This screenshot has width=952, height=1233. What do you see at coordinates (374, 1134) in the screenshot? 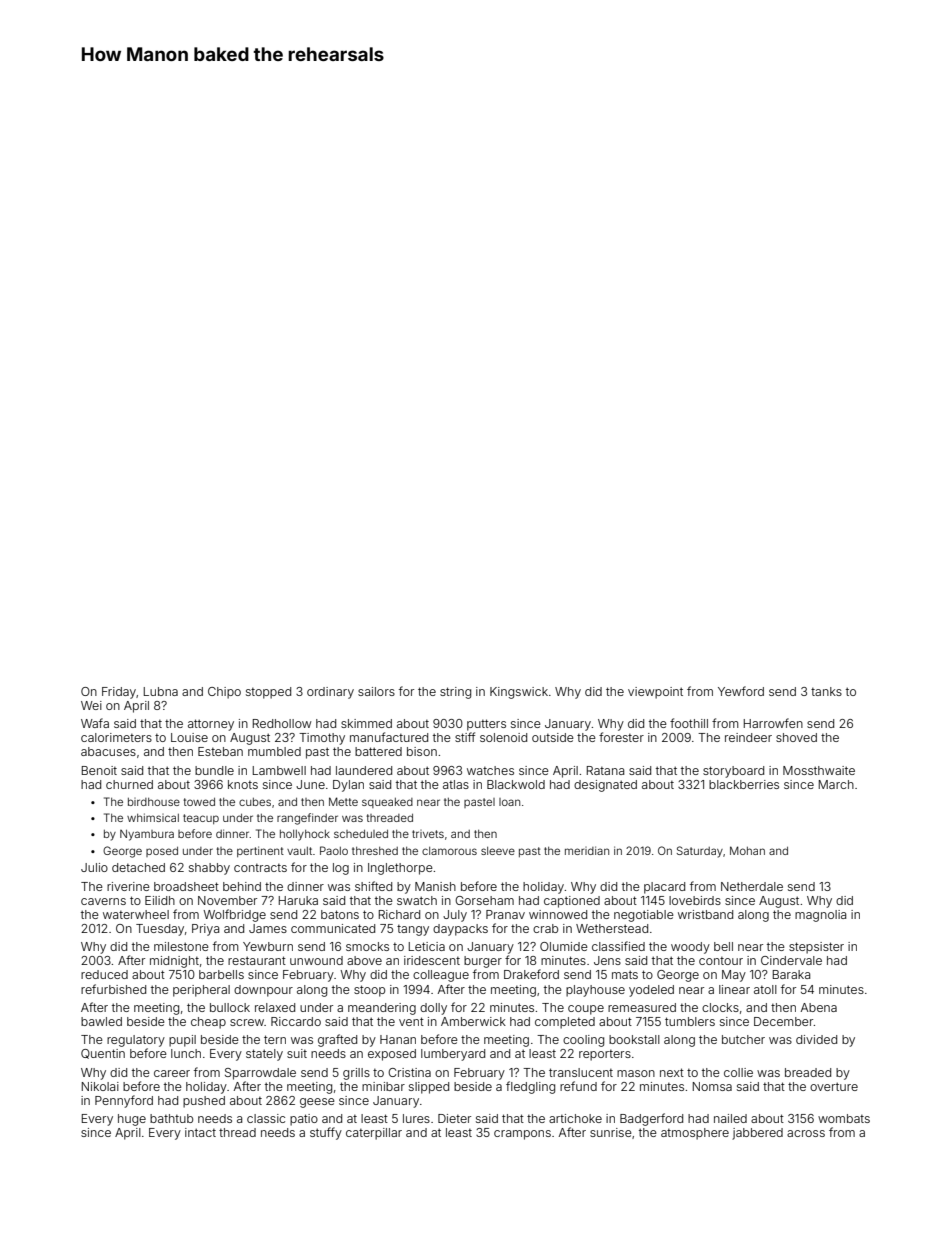
I see `caterpillar` at bounding box center [374, 1134].
